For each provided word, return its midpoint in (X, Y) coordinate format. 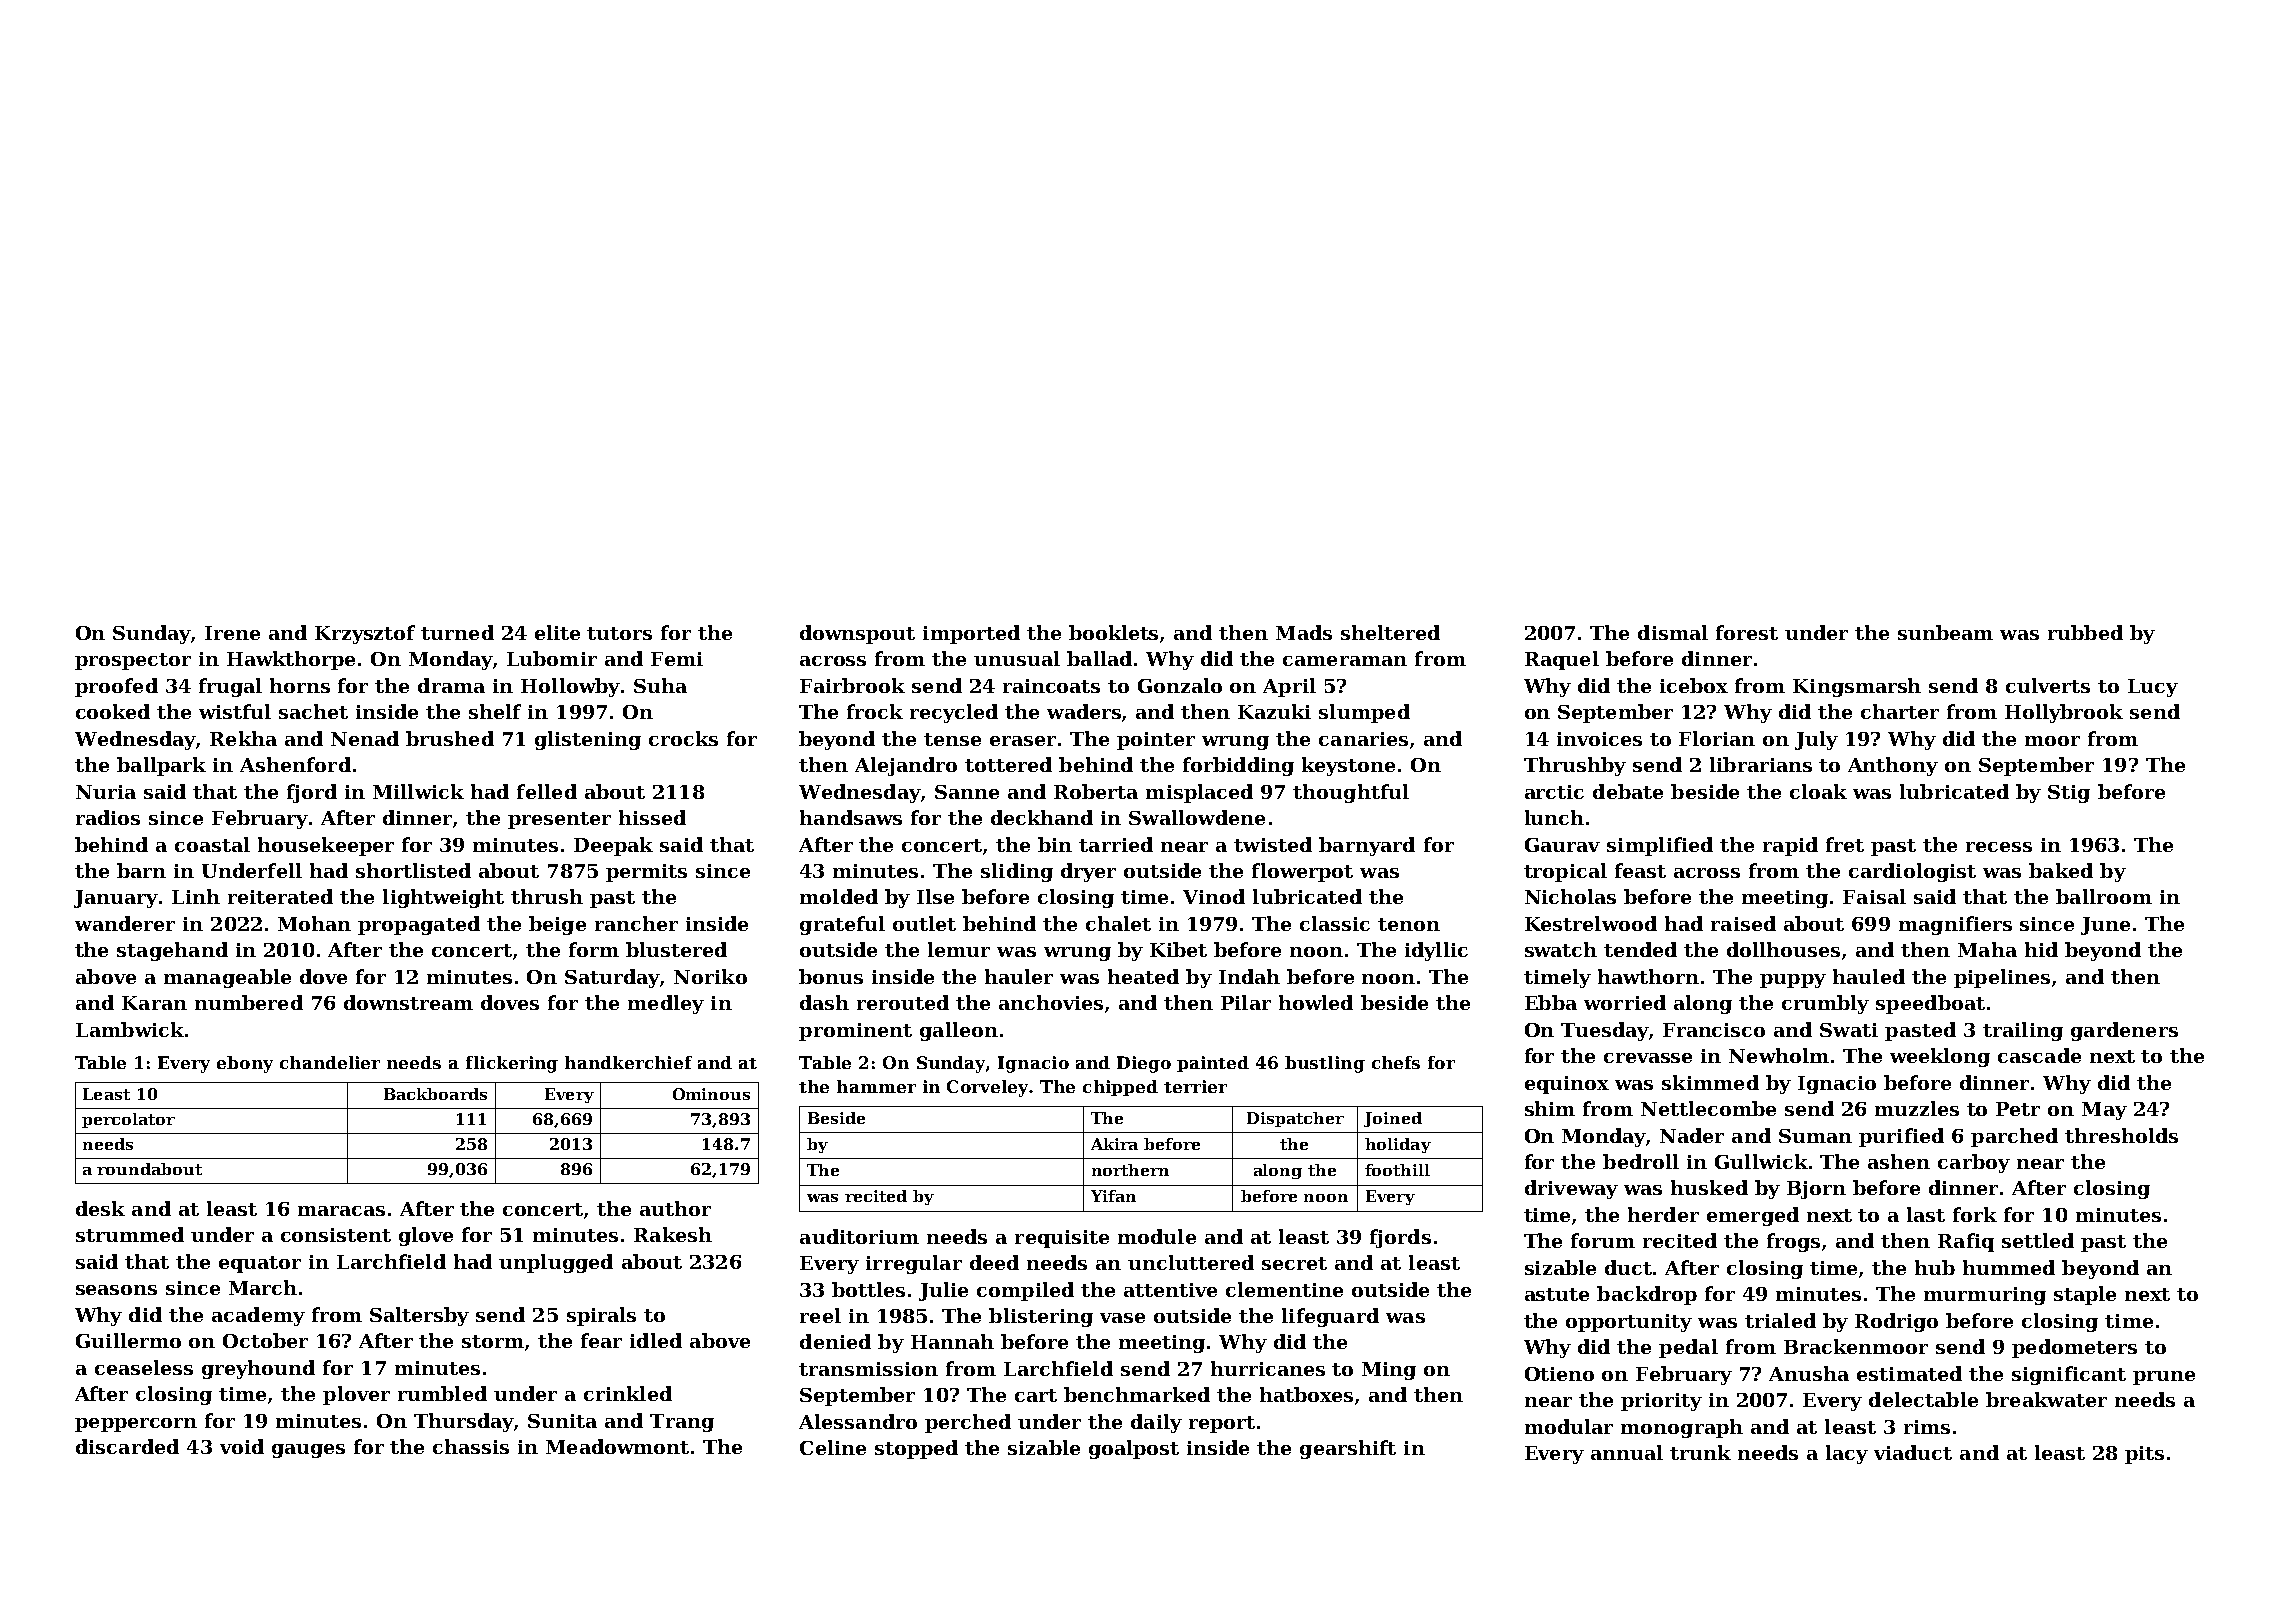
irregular (914, 1264)
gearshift (1348, 1449)
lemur (959, 949)
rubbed (2085, 632)
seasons (116, 1290)
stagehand (172, 951)
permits (646, 873)
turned (457, 632)
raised (1743, 923)
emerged (1753, 1216)
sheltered (1390, 632)
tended (1640, 949)
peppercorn (136, 1425)
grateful (842, 925)
